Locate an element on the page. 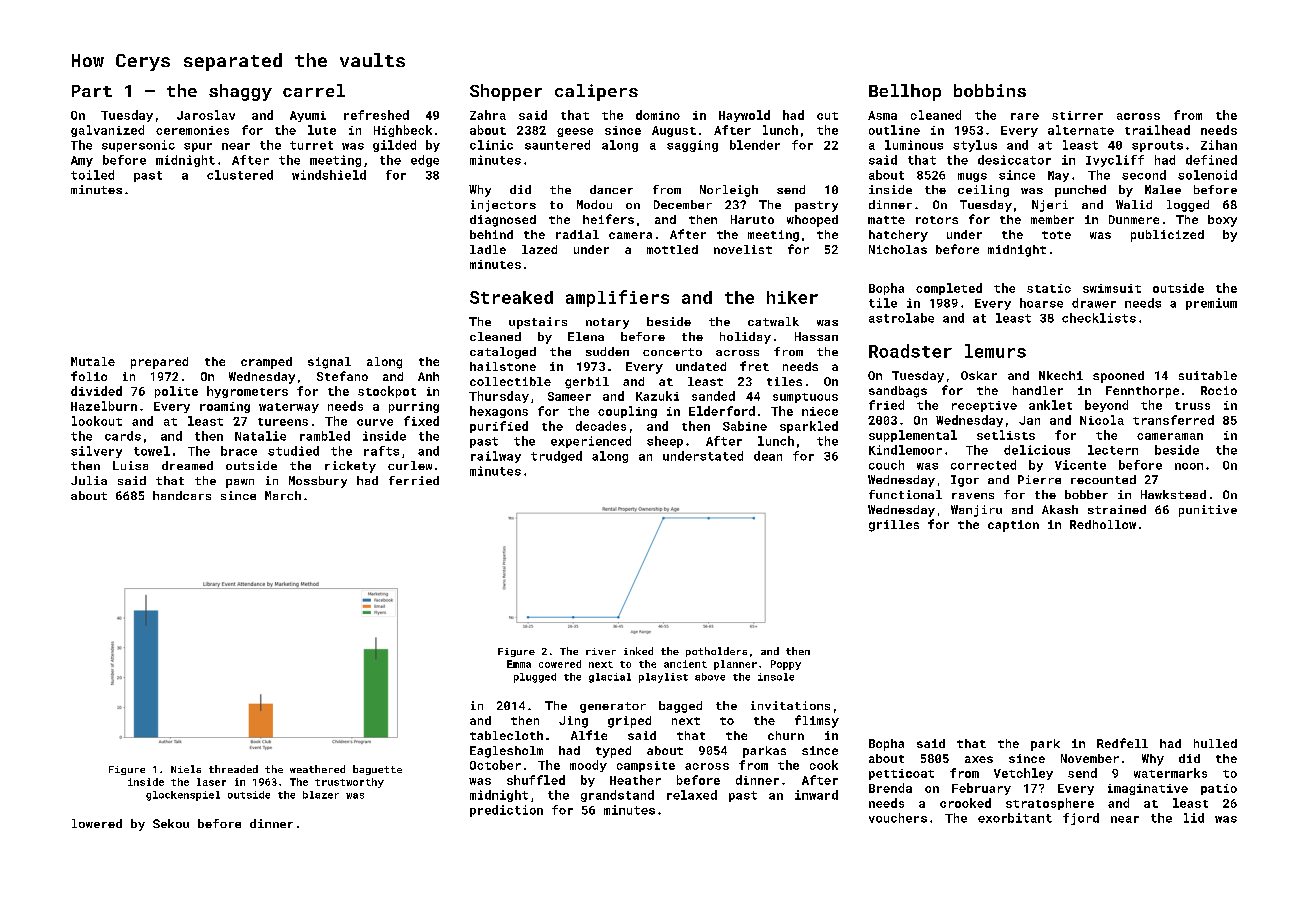 Image resolution: width=1308 pixels, height=924 pixels. Rocio is located at coordinates (1219, 390).
